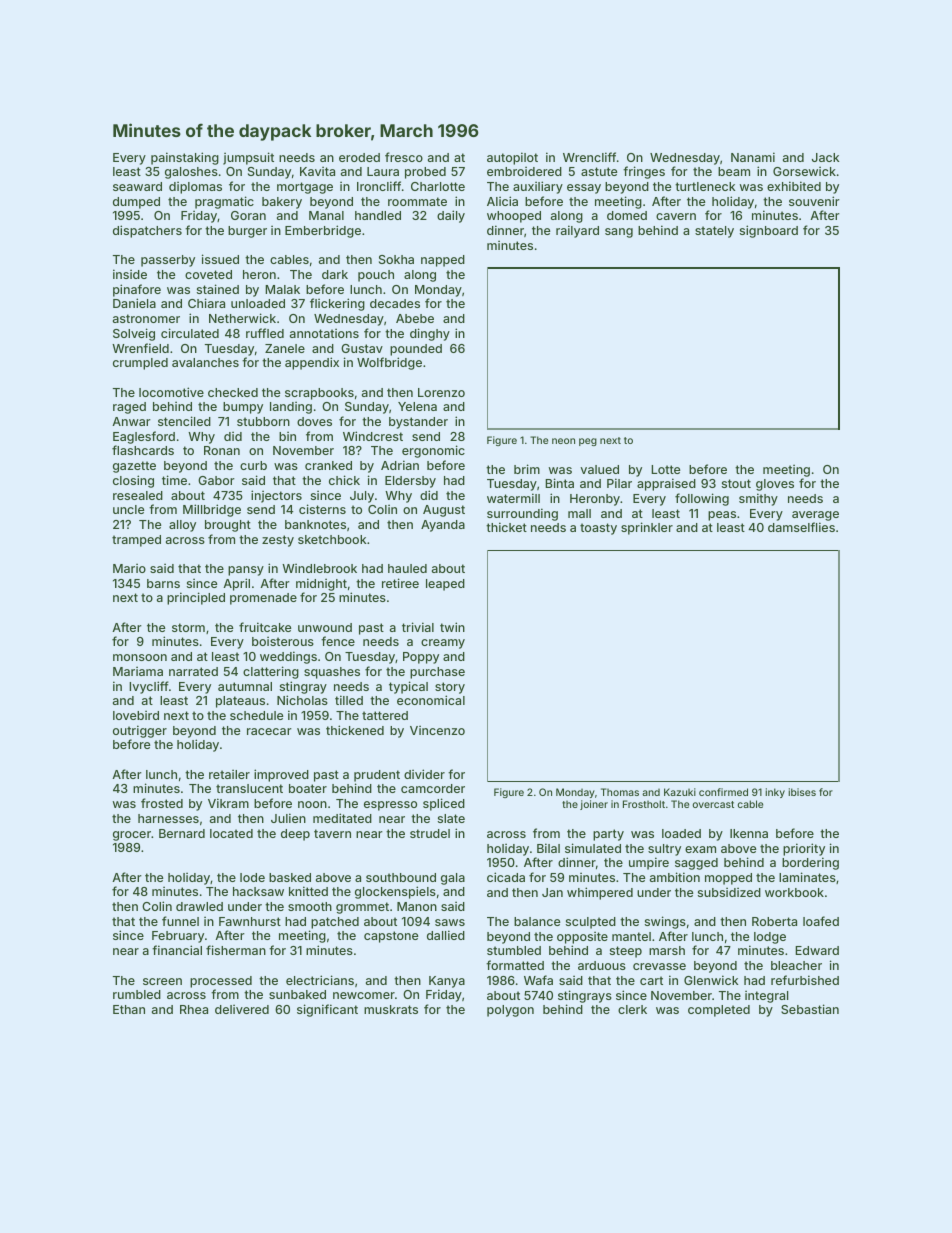 Image resolution: width=952 pixels, height=1233 pixels. I want to click on Vikram, so click(228, 803).
